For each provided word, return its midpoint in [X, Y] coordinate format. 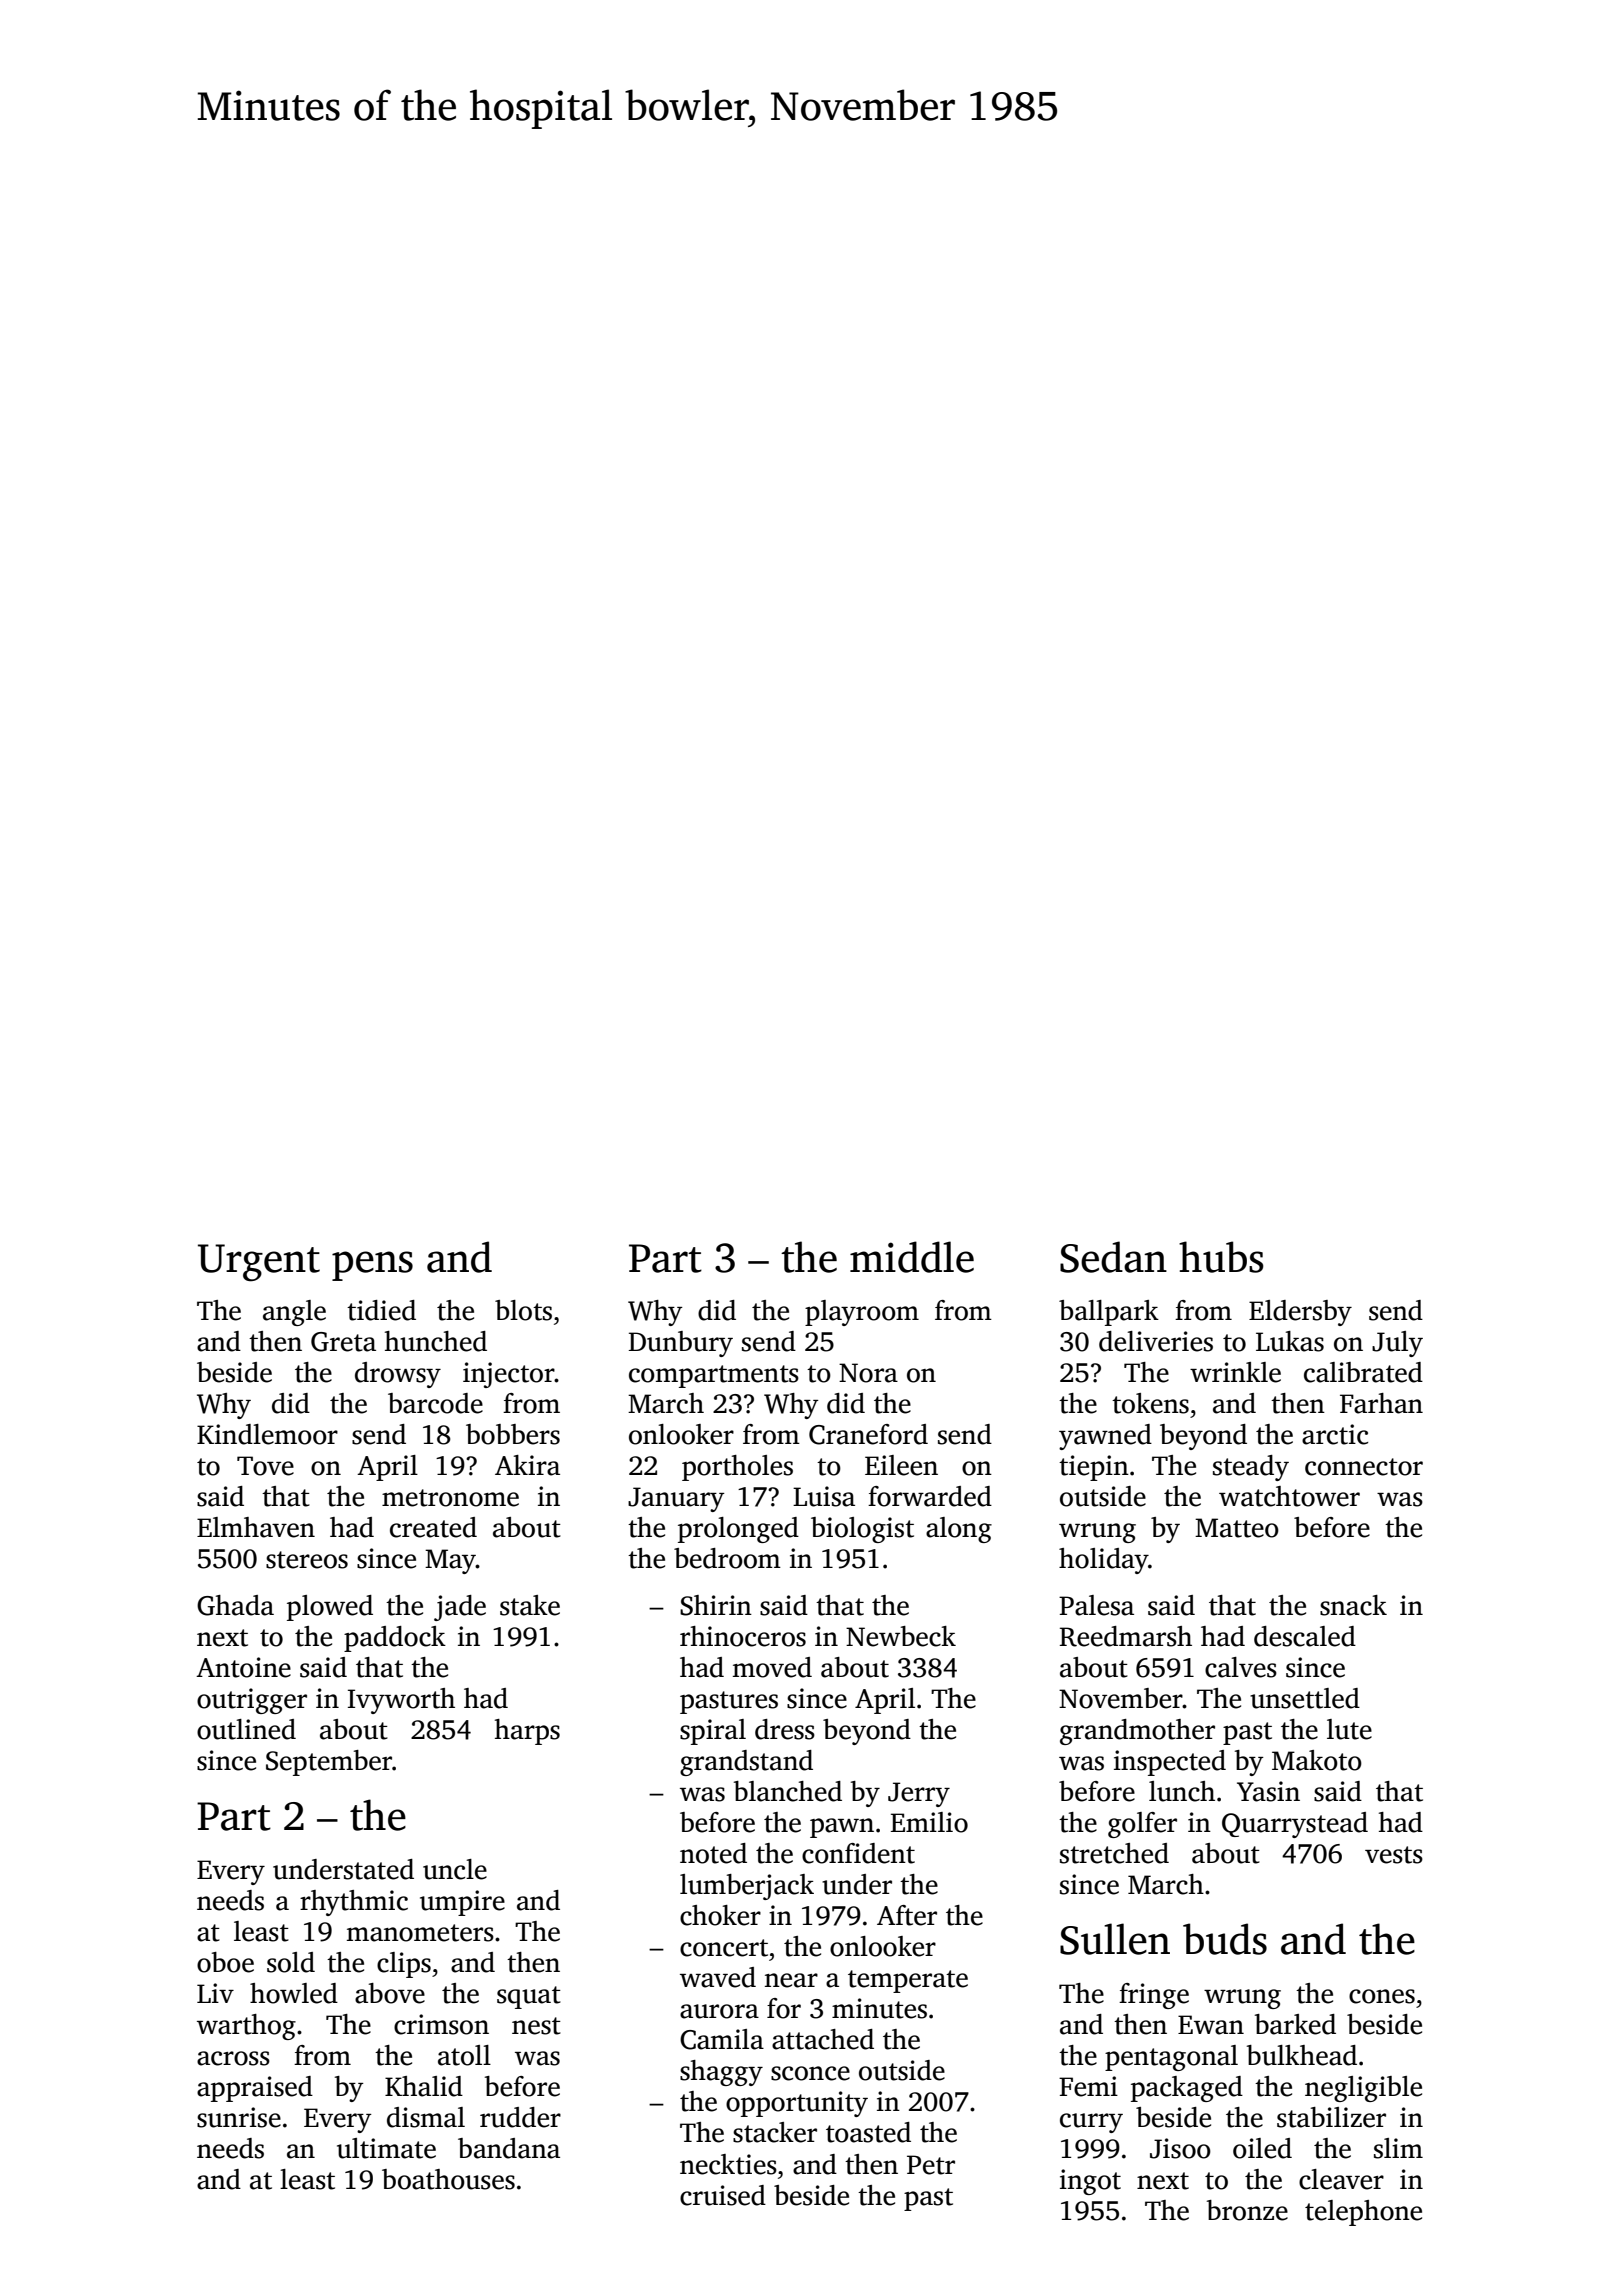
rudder [520, 2117]
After [907, 1915]
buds [1225, 1939]
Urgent [259, 1263]
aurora [719, 2011]
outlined [246, 1729]
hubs [1221, 1257]
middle [912, 1257]
